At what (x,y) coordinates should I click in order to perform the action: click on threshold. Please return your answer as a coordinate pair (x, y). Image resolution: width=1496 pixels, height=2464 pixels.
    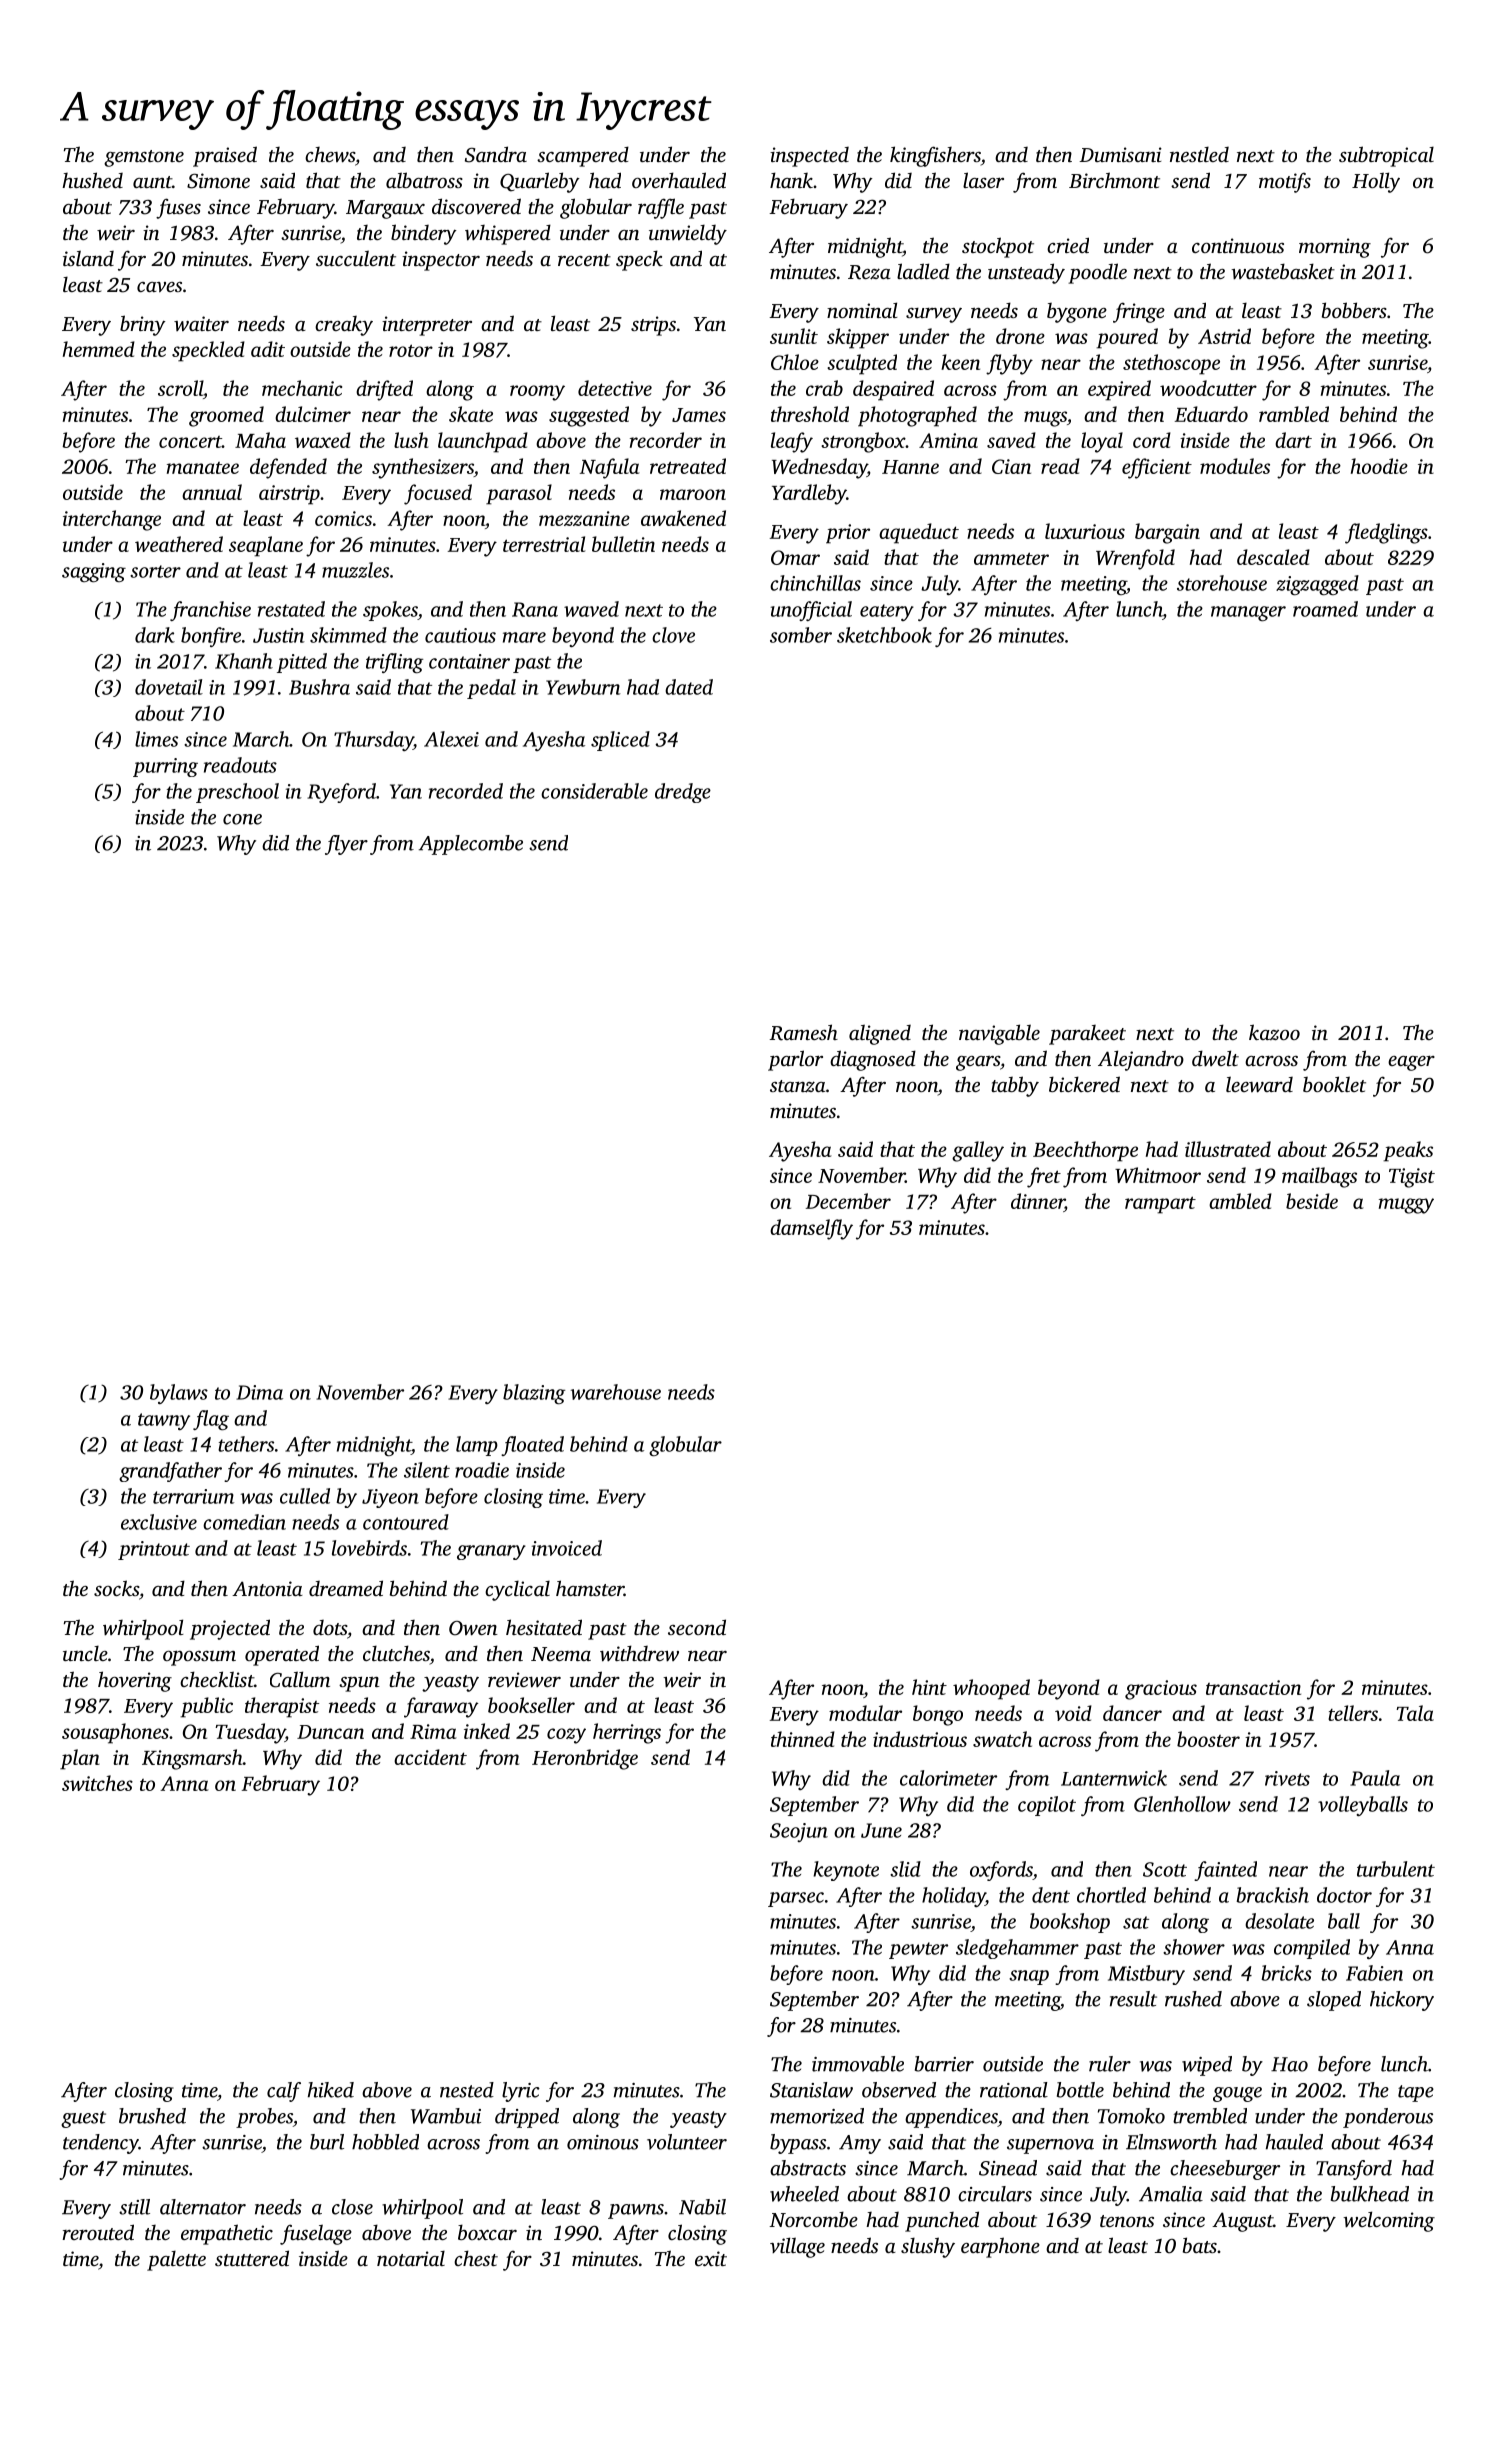
    Looking at the image, I should click on (810, 414).
